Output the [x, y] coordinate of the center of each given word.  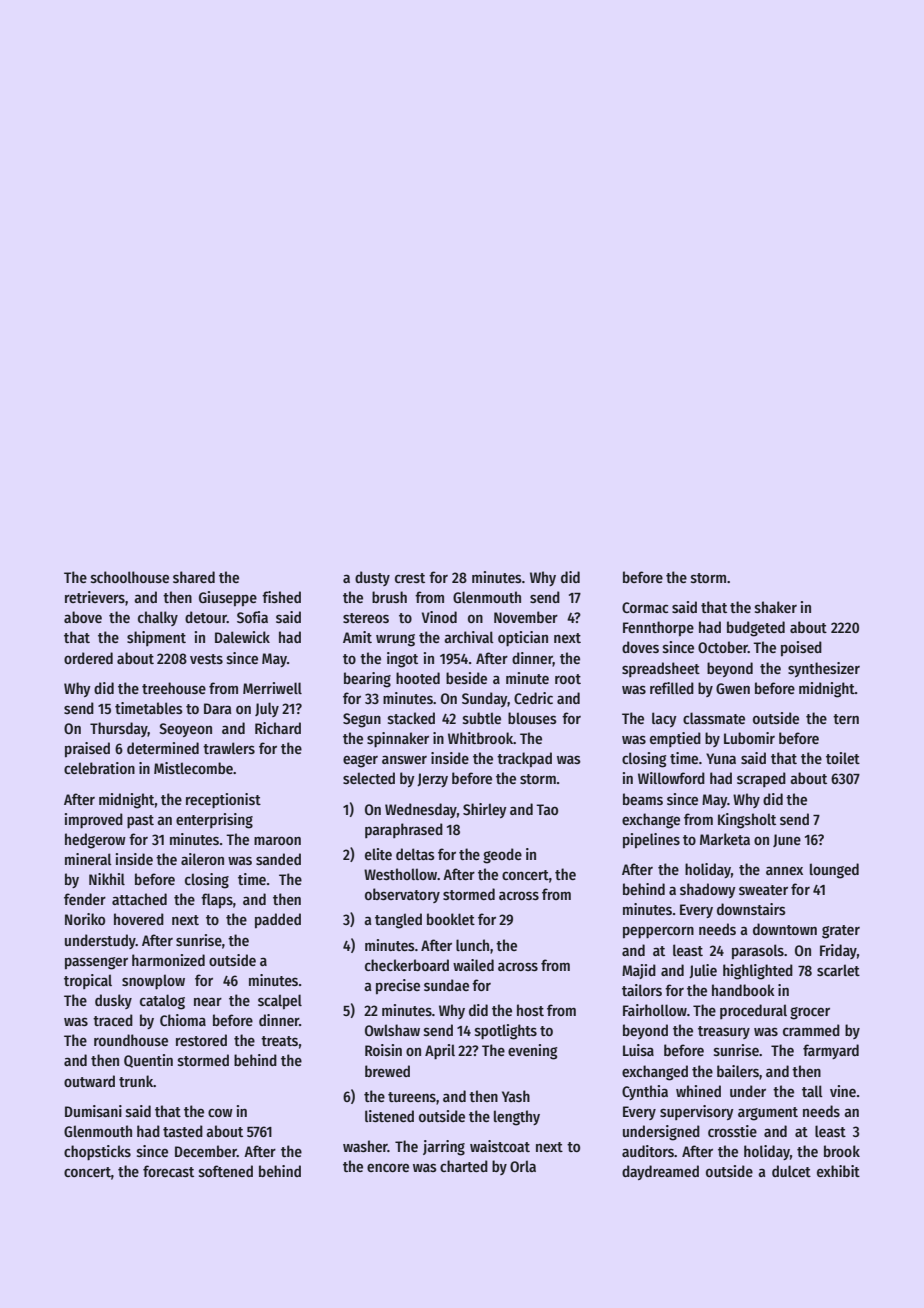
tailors [642, 990]
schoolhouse [130, 577]
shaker [776, 607]
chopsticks [97, 1153]
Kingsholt [747, 821]
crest [410, 578]
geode [502, 856]
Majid [639, 971]
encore [388, 1167]
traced [113, 1020]
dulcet [791, 1171]
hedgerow [95, 841]
